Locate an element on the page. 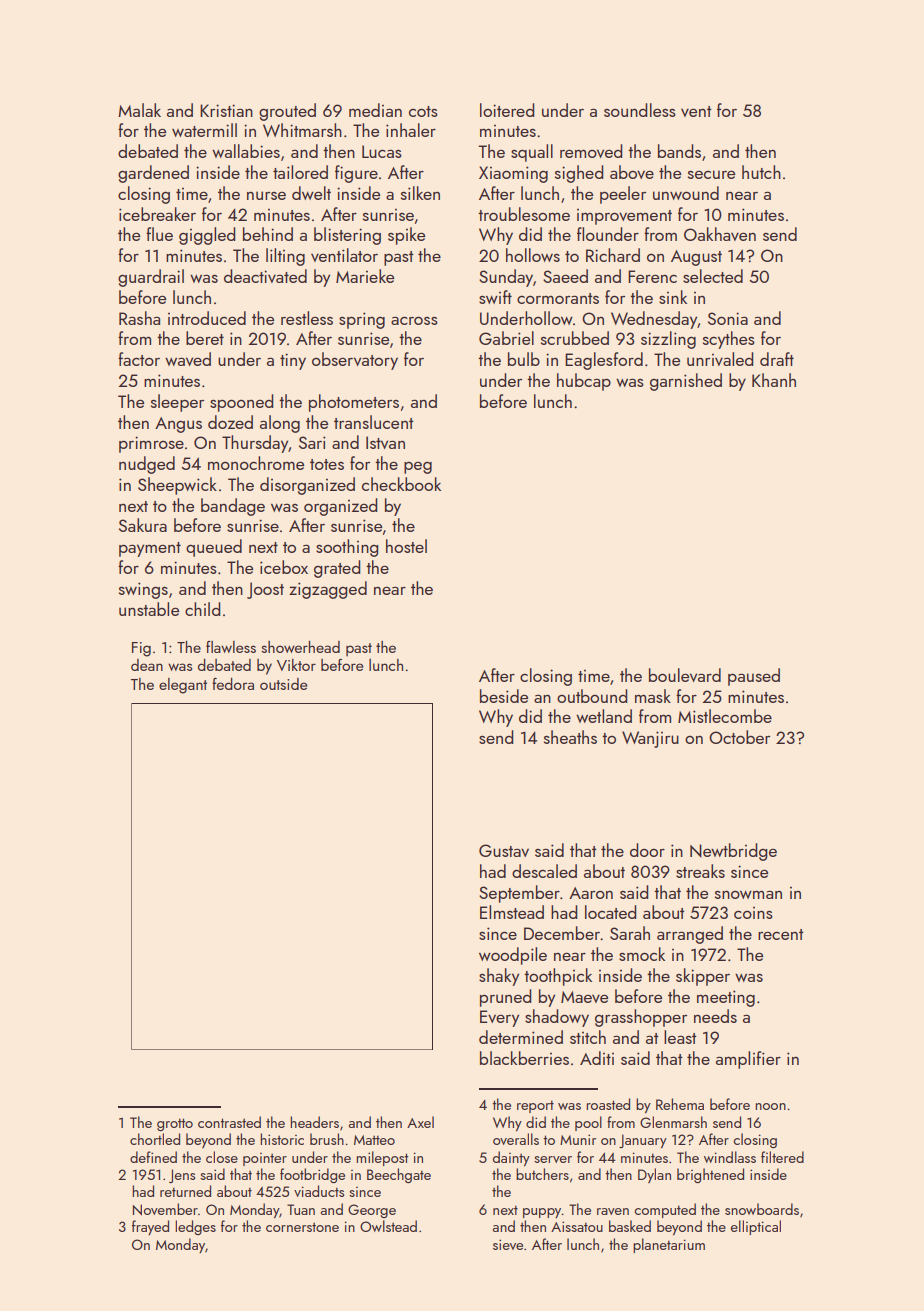  hutch is located at coordinates (761, 172).
